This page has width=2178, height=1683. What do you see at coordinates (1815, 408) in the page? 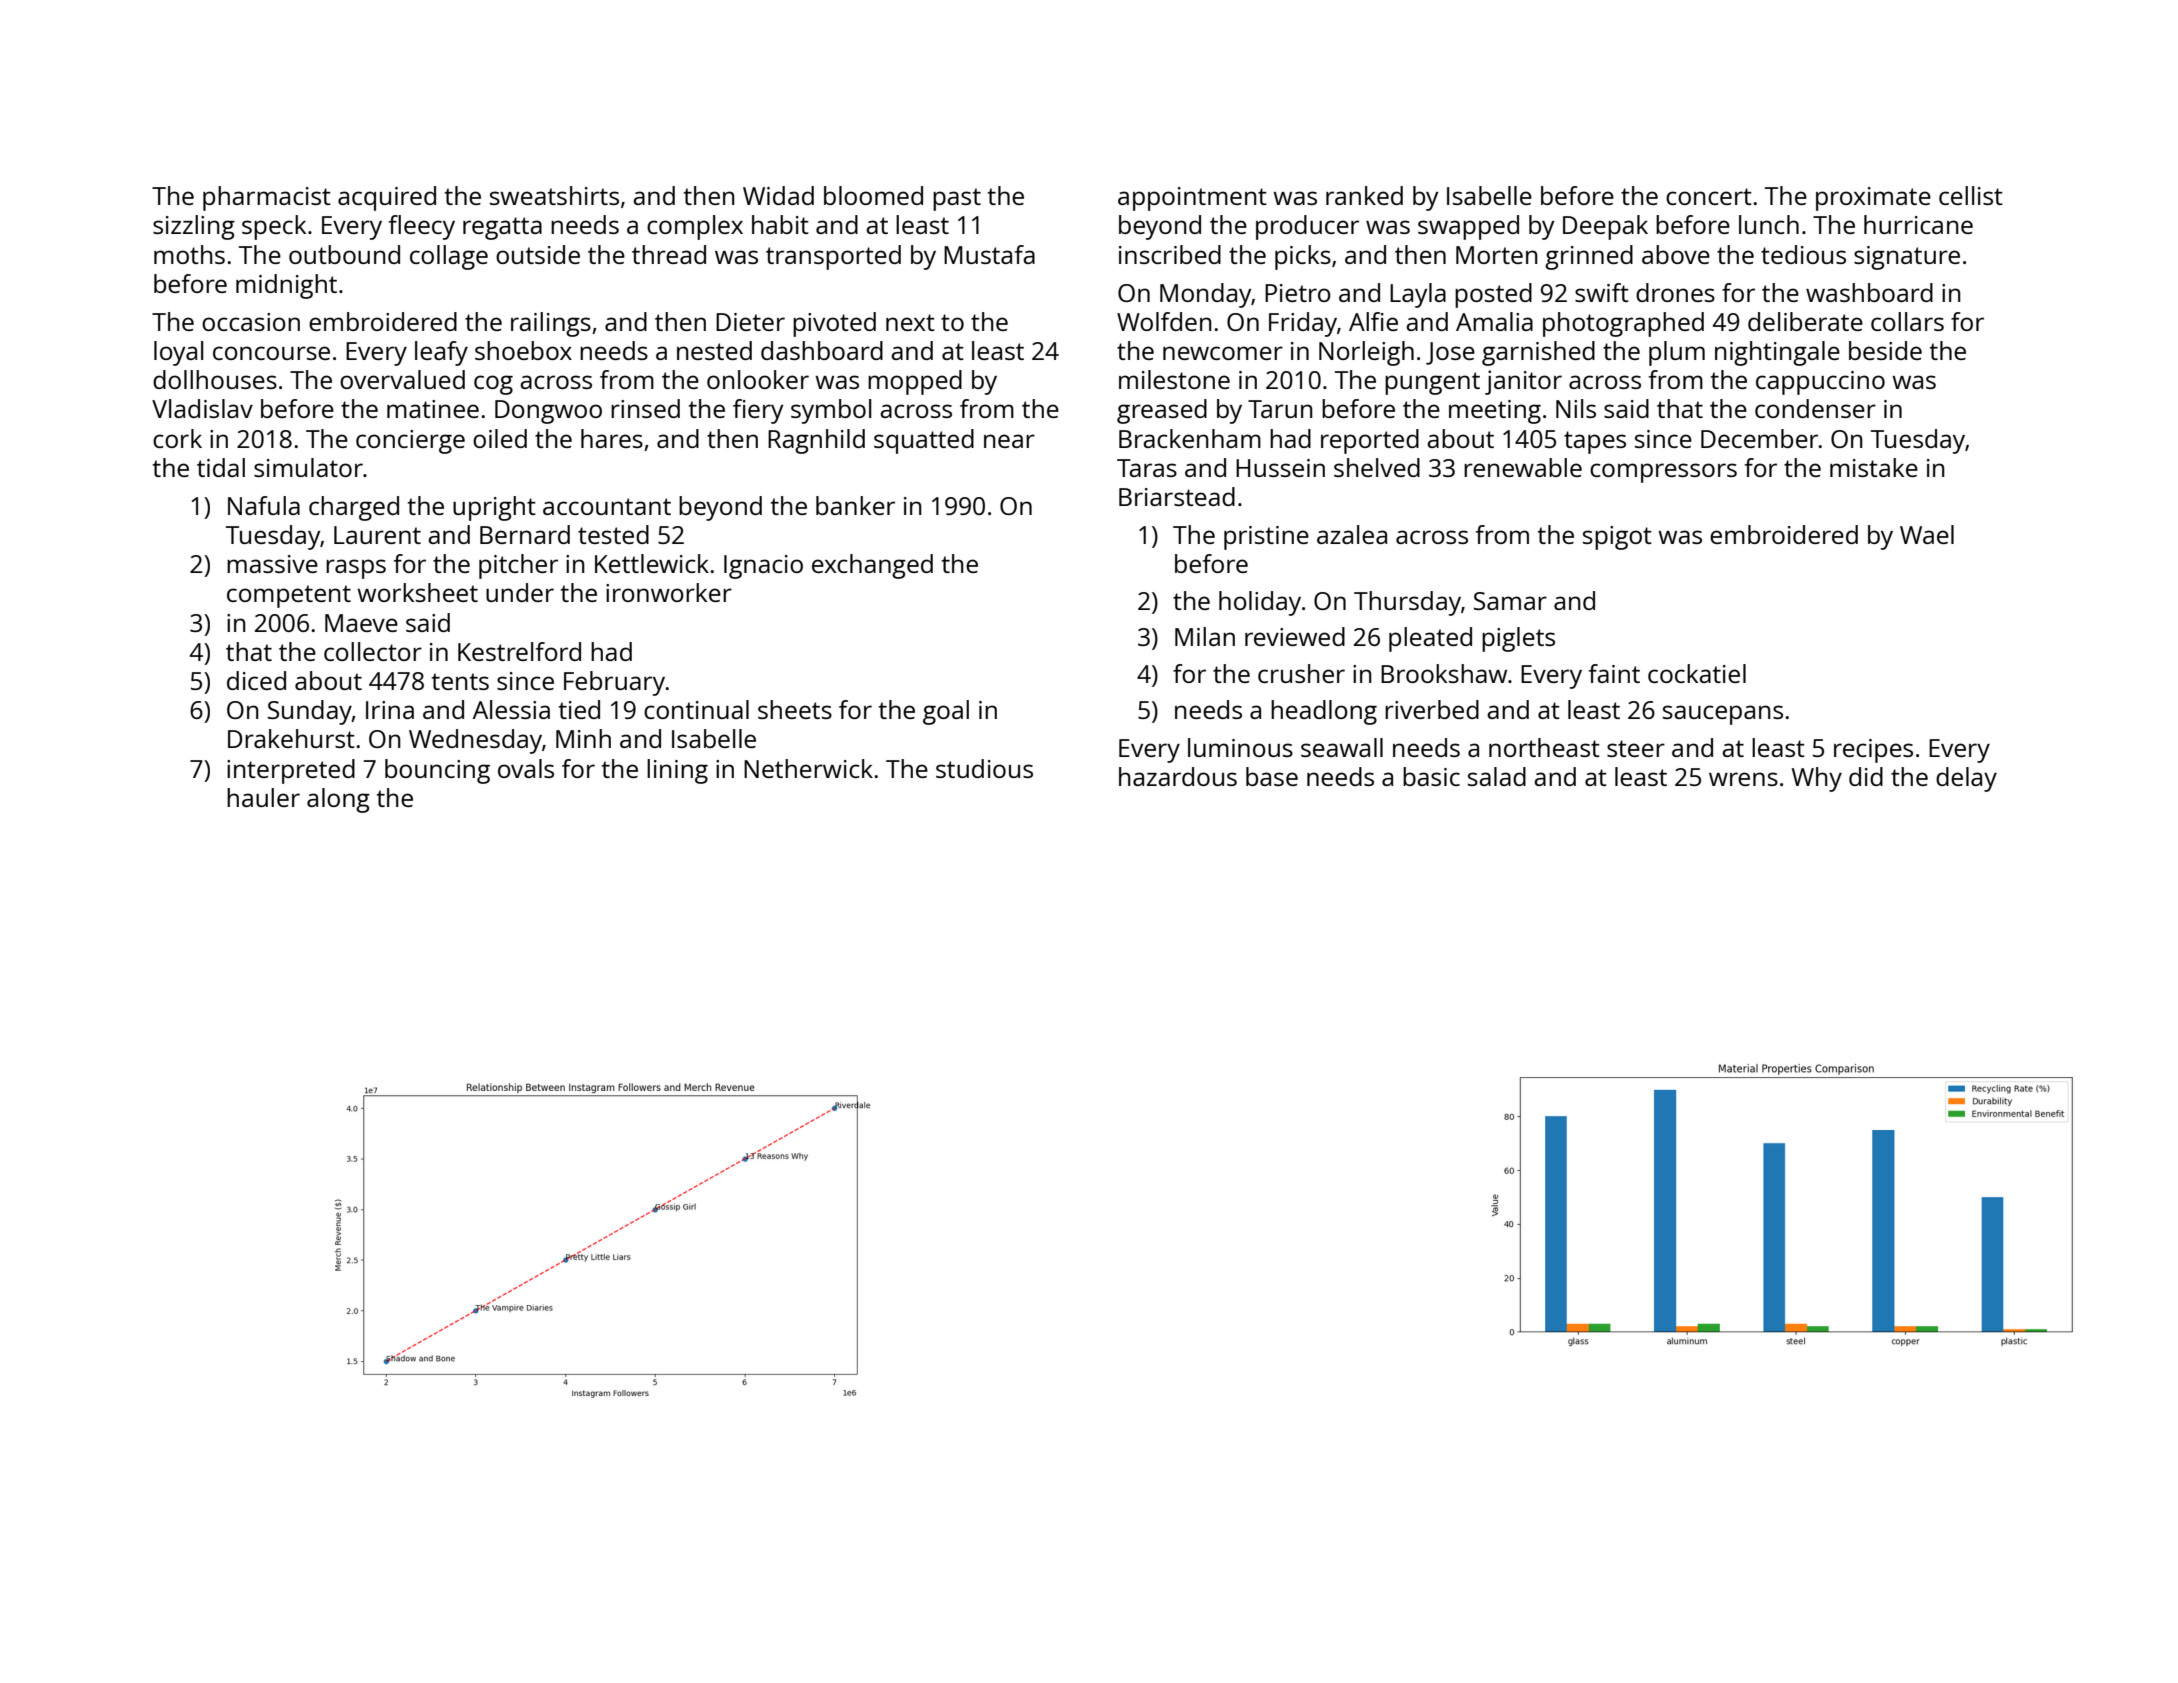
I see `condenser` at bounding box center [1815, 408].
